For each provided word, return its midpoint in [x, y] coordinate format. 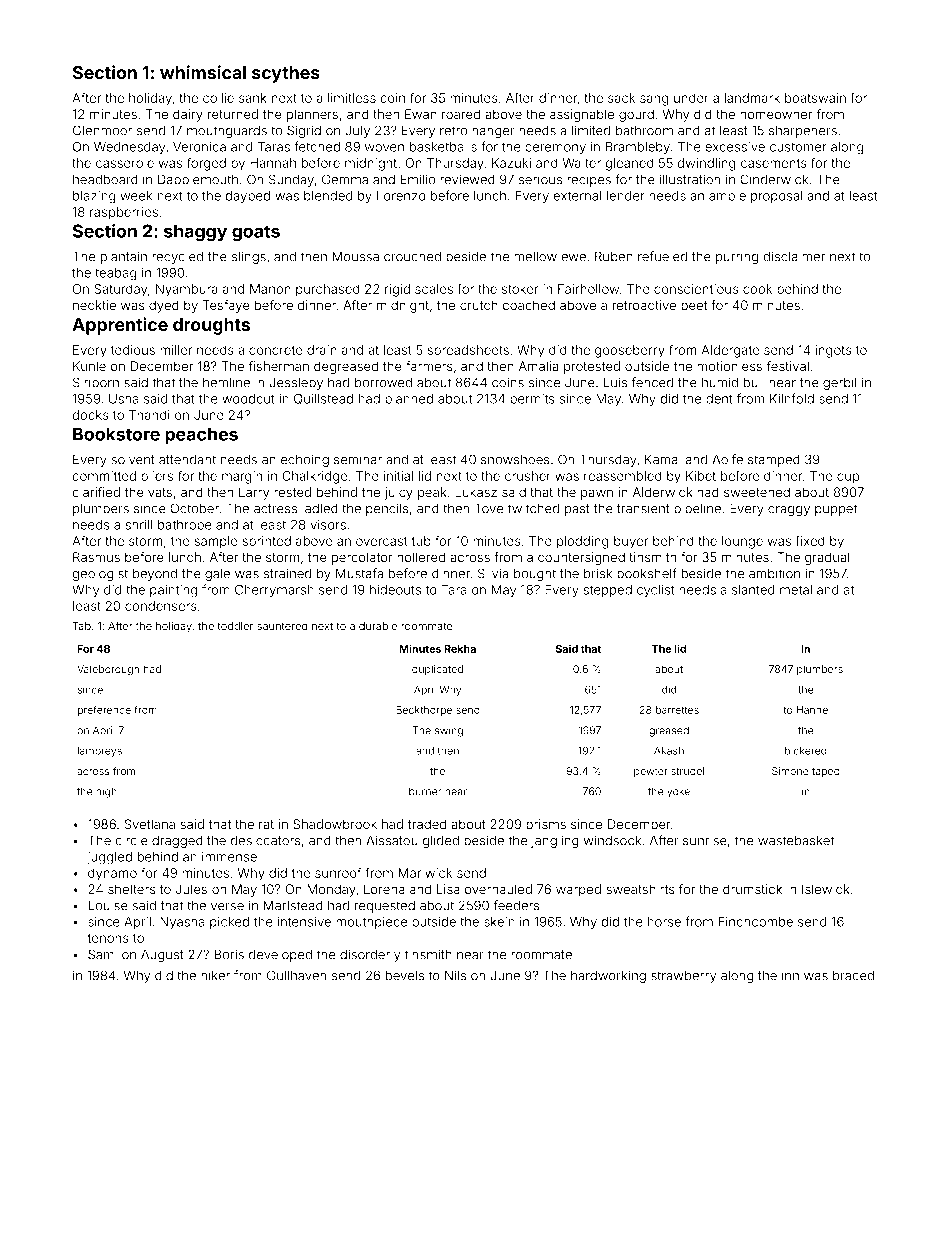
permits [532, 400]
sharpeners [803, 131]
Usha [124, 399]
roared [461, 114]
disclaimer [794, 256]
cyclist [656, 591]
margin [242, 477]
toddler [235, 626]
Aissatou [392, 840]
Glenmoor [102, 130]
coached [529, 305]
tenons [108, 938]
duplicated [437, 670]
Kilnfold [792, 398]
